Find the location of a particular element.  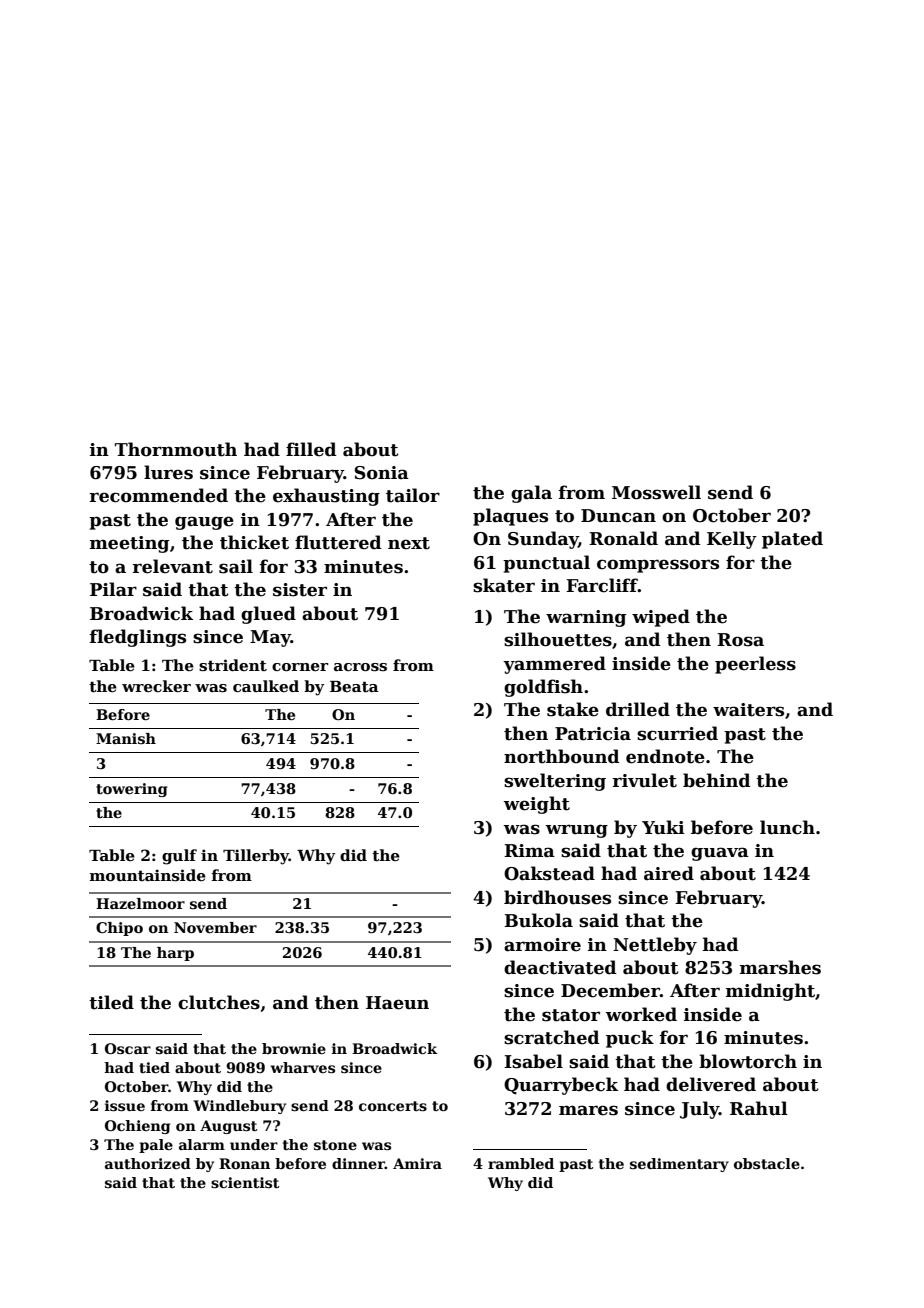

northbound is located at coordinates (561, 756).
